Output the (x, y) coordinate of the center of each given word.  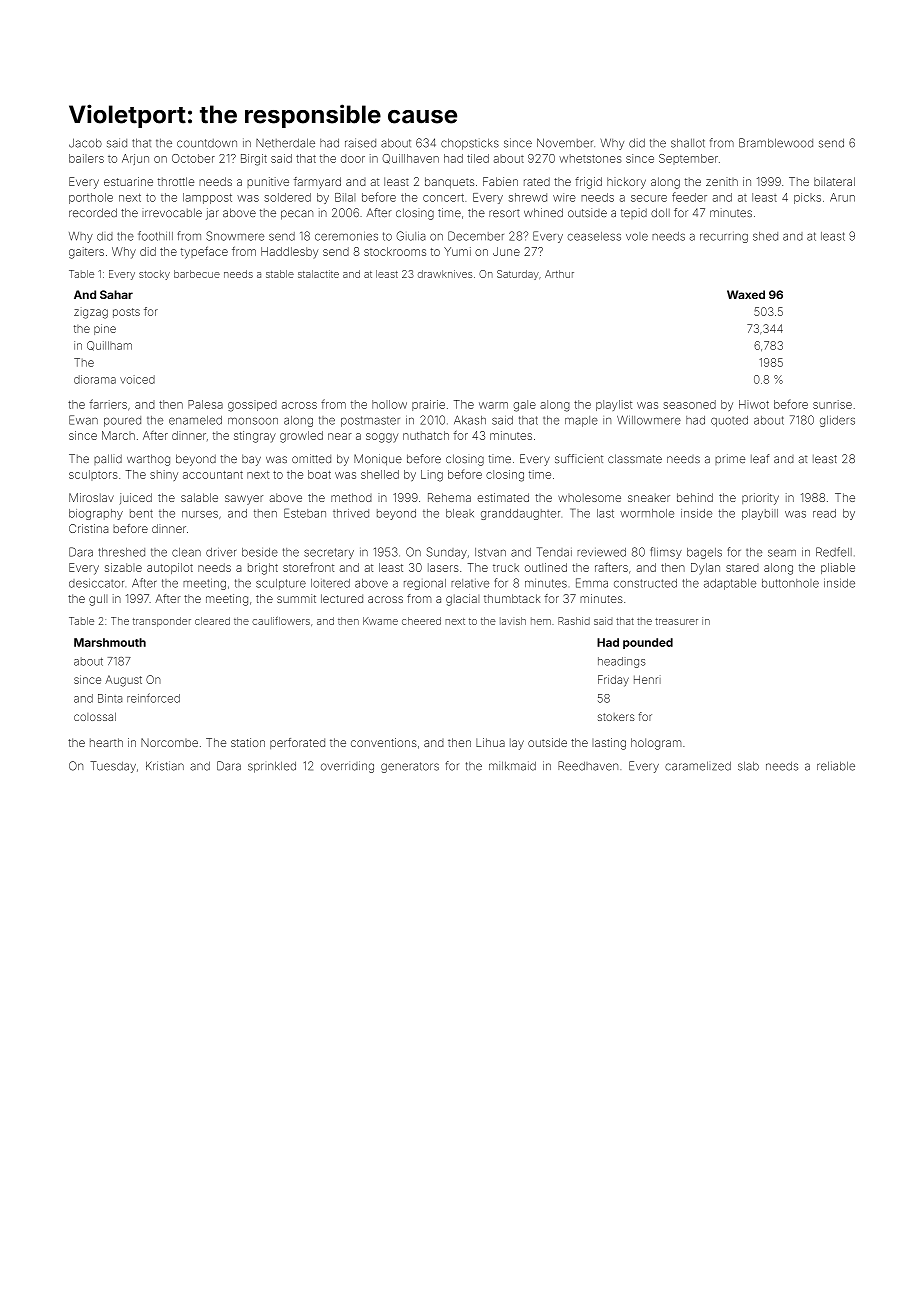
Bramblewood (776, 143)
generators (410, 767)
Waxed (746, 294)
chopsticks (470, 144)
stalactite (318, 274)
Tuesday (113, 767)
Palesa (205, 404)
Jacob (85, 143)
